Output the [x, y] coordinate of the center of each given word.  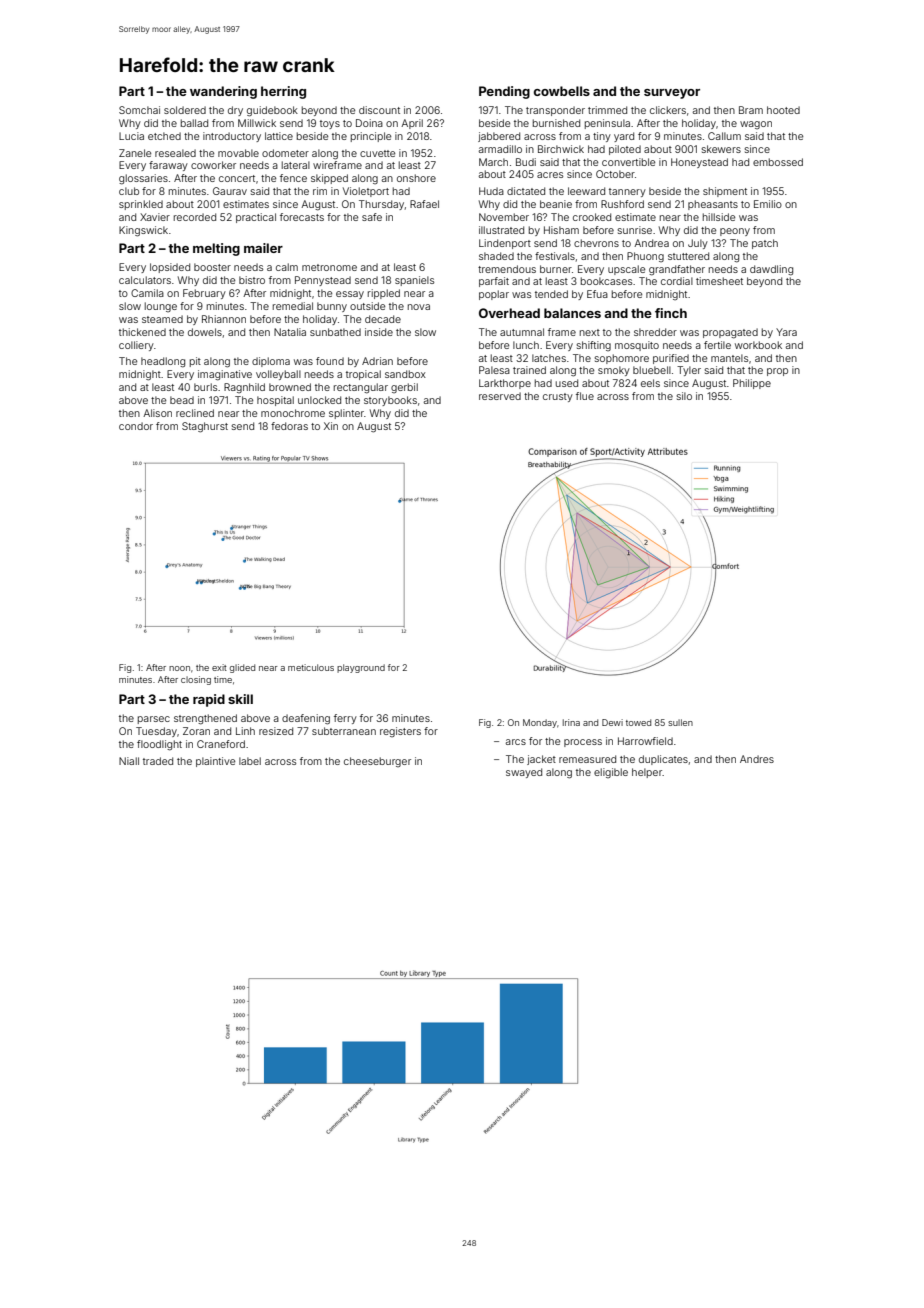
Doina [369, 123]
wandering [223, 92]
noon [179, 668]
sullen [680, 722]
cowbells [562, 91]
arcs [516, 742]
